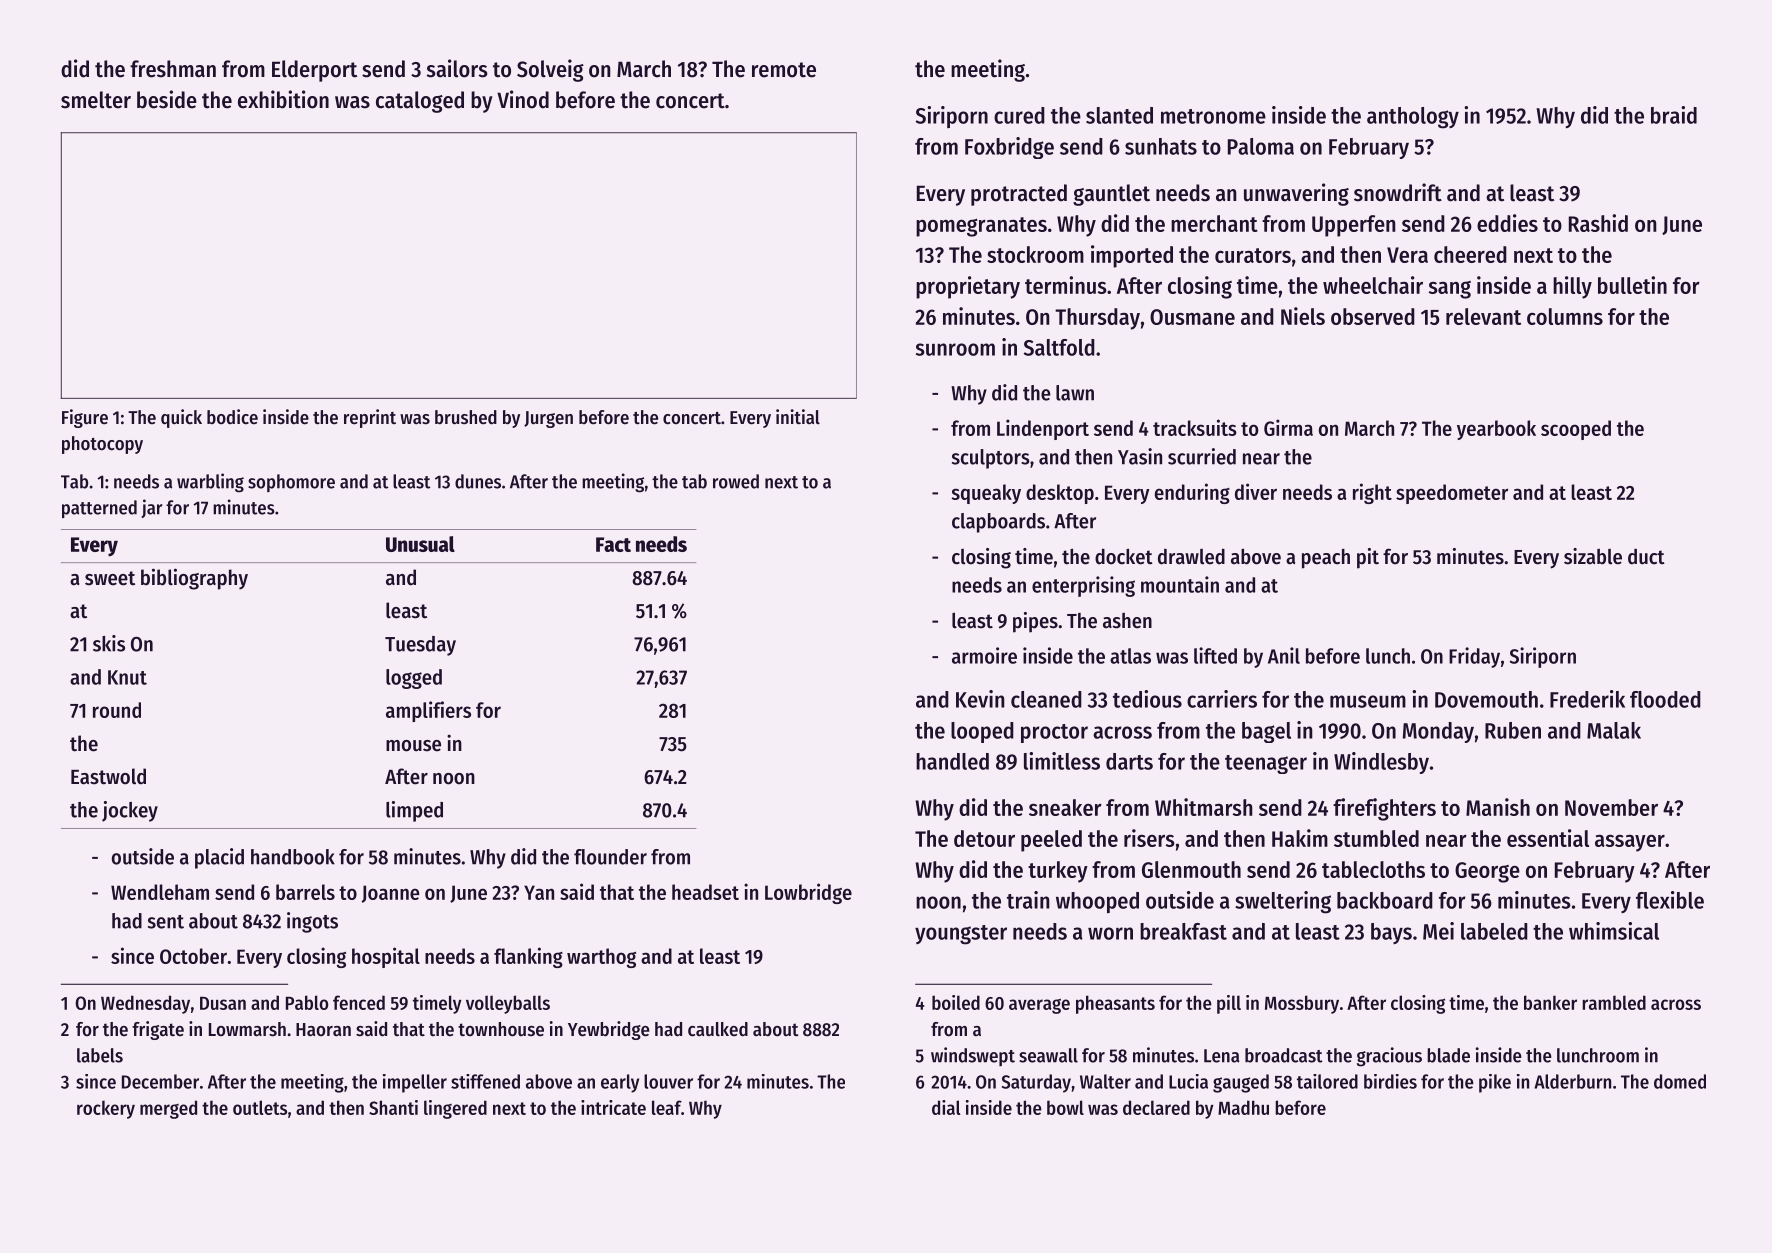  I want to click on armoire, so click(984, 655).
